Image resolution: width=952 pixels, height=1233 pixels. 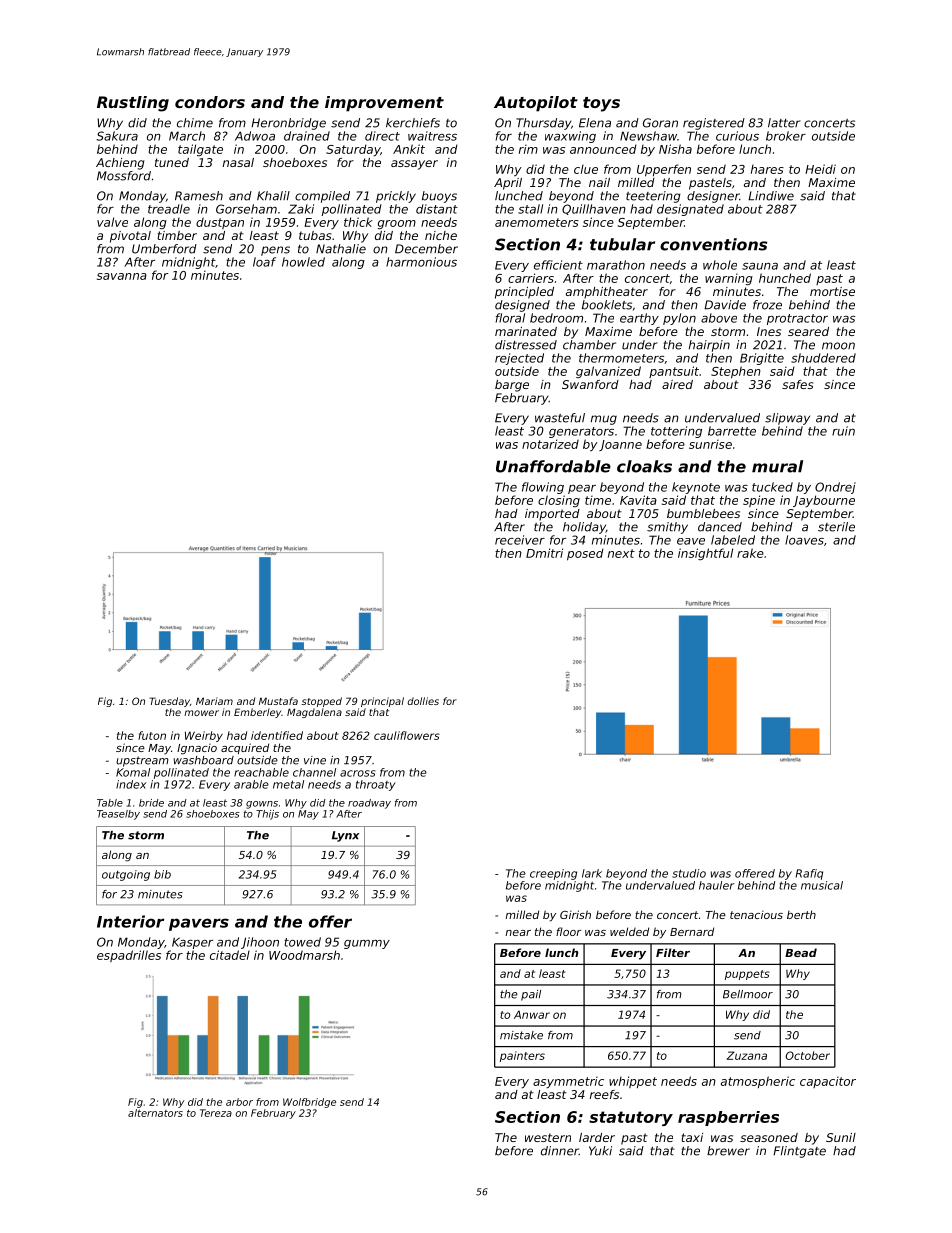 What do you see at coordinates (384, 104) in the screenshot?
I see `improvement` at bounding box center [384, 104].
